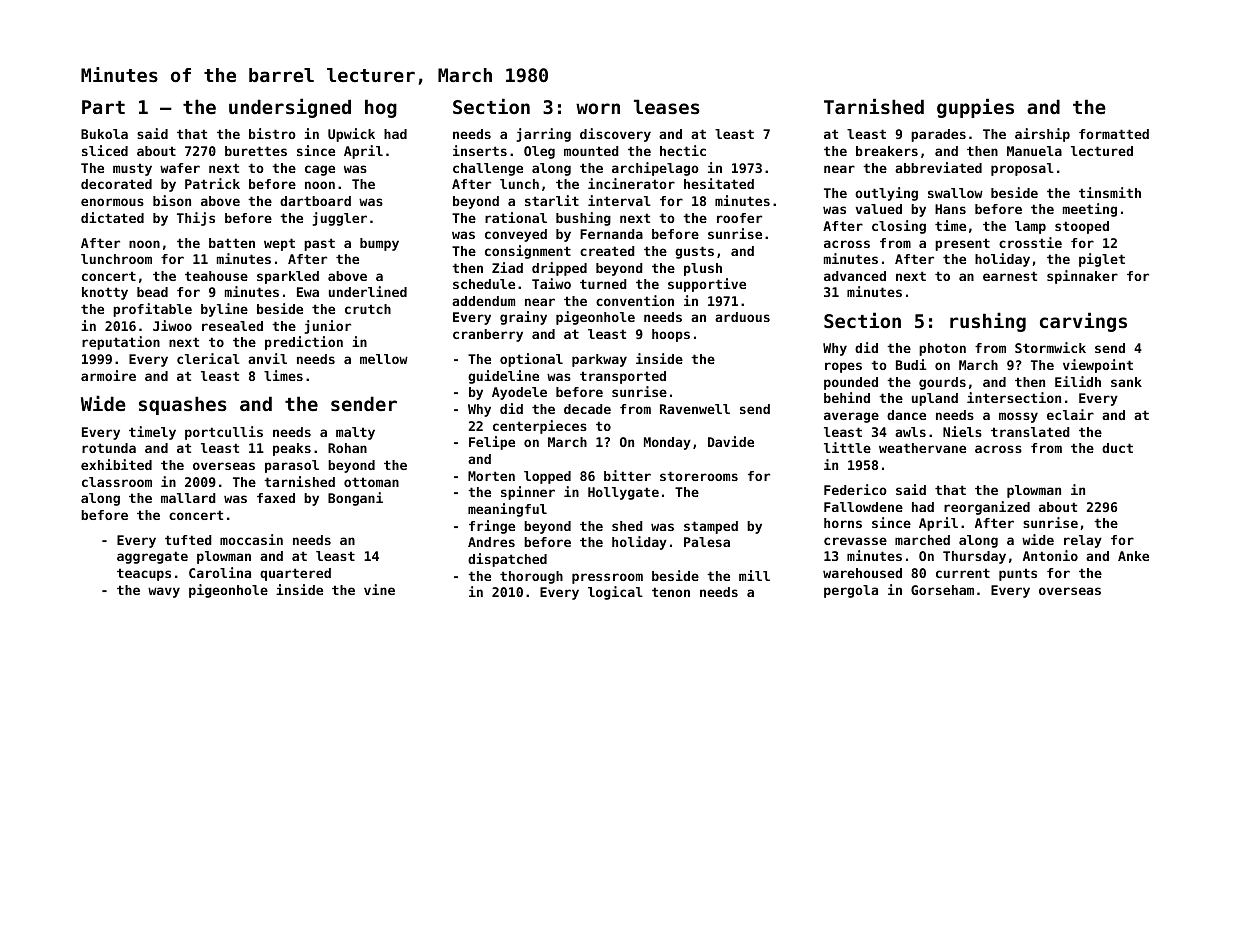 The width and height of the image is (1233, 952). I want to click on Gorseham, so click(942, 590).
